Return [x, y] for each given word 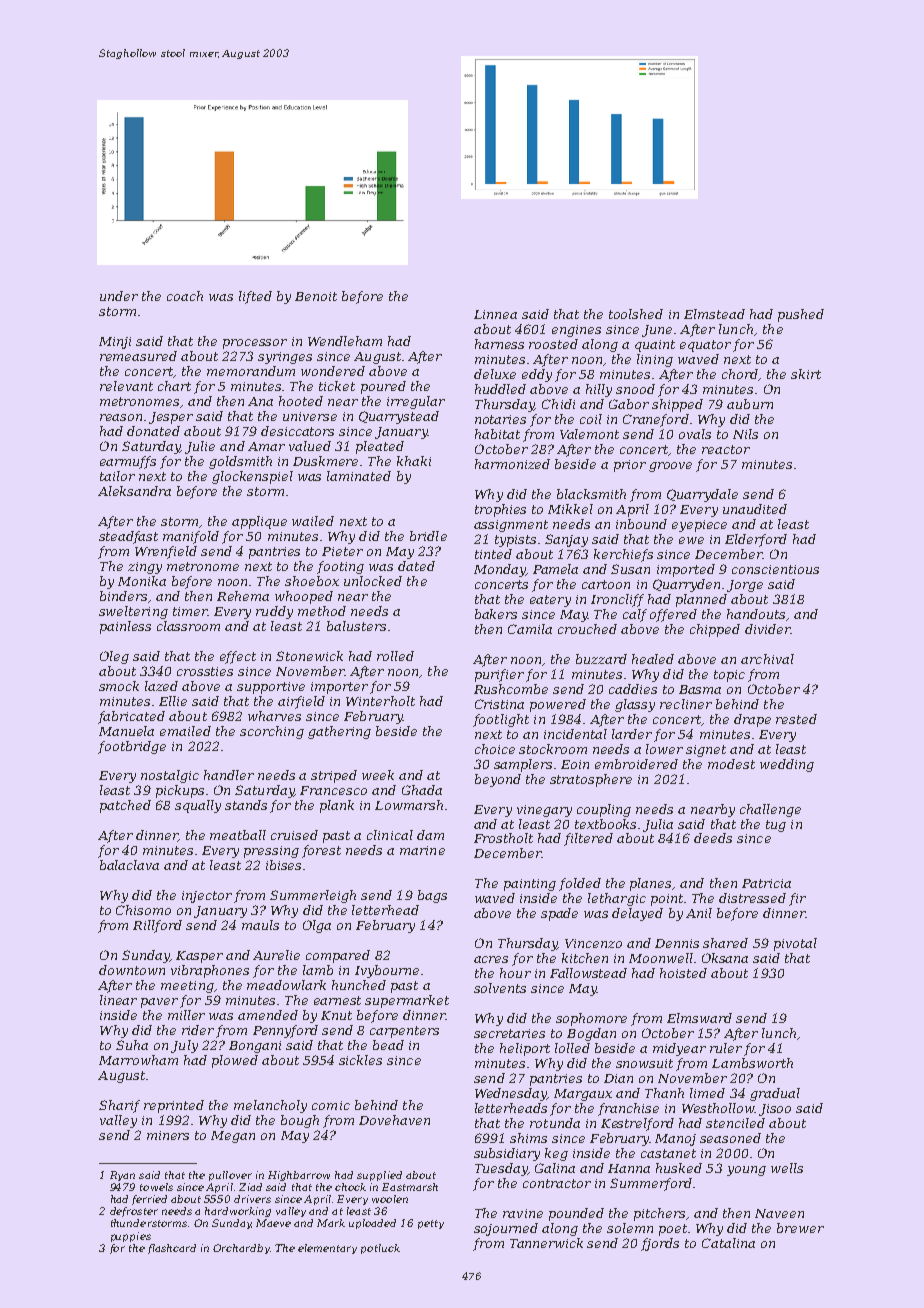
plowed [235, 1061]
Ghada [422, 790]
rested [796, 719]
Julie [200, 447]
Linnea [495, 314]
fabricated [131, 717]
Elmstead [714, 314]
